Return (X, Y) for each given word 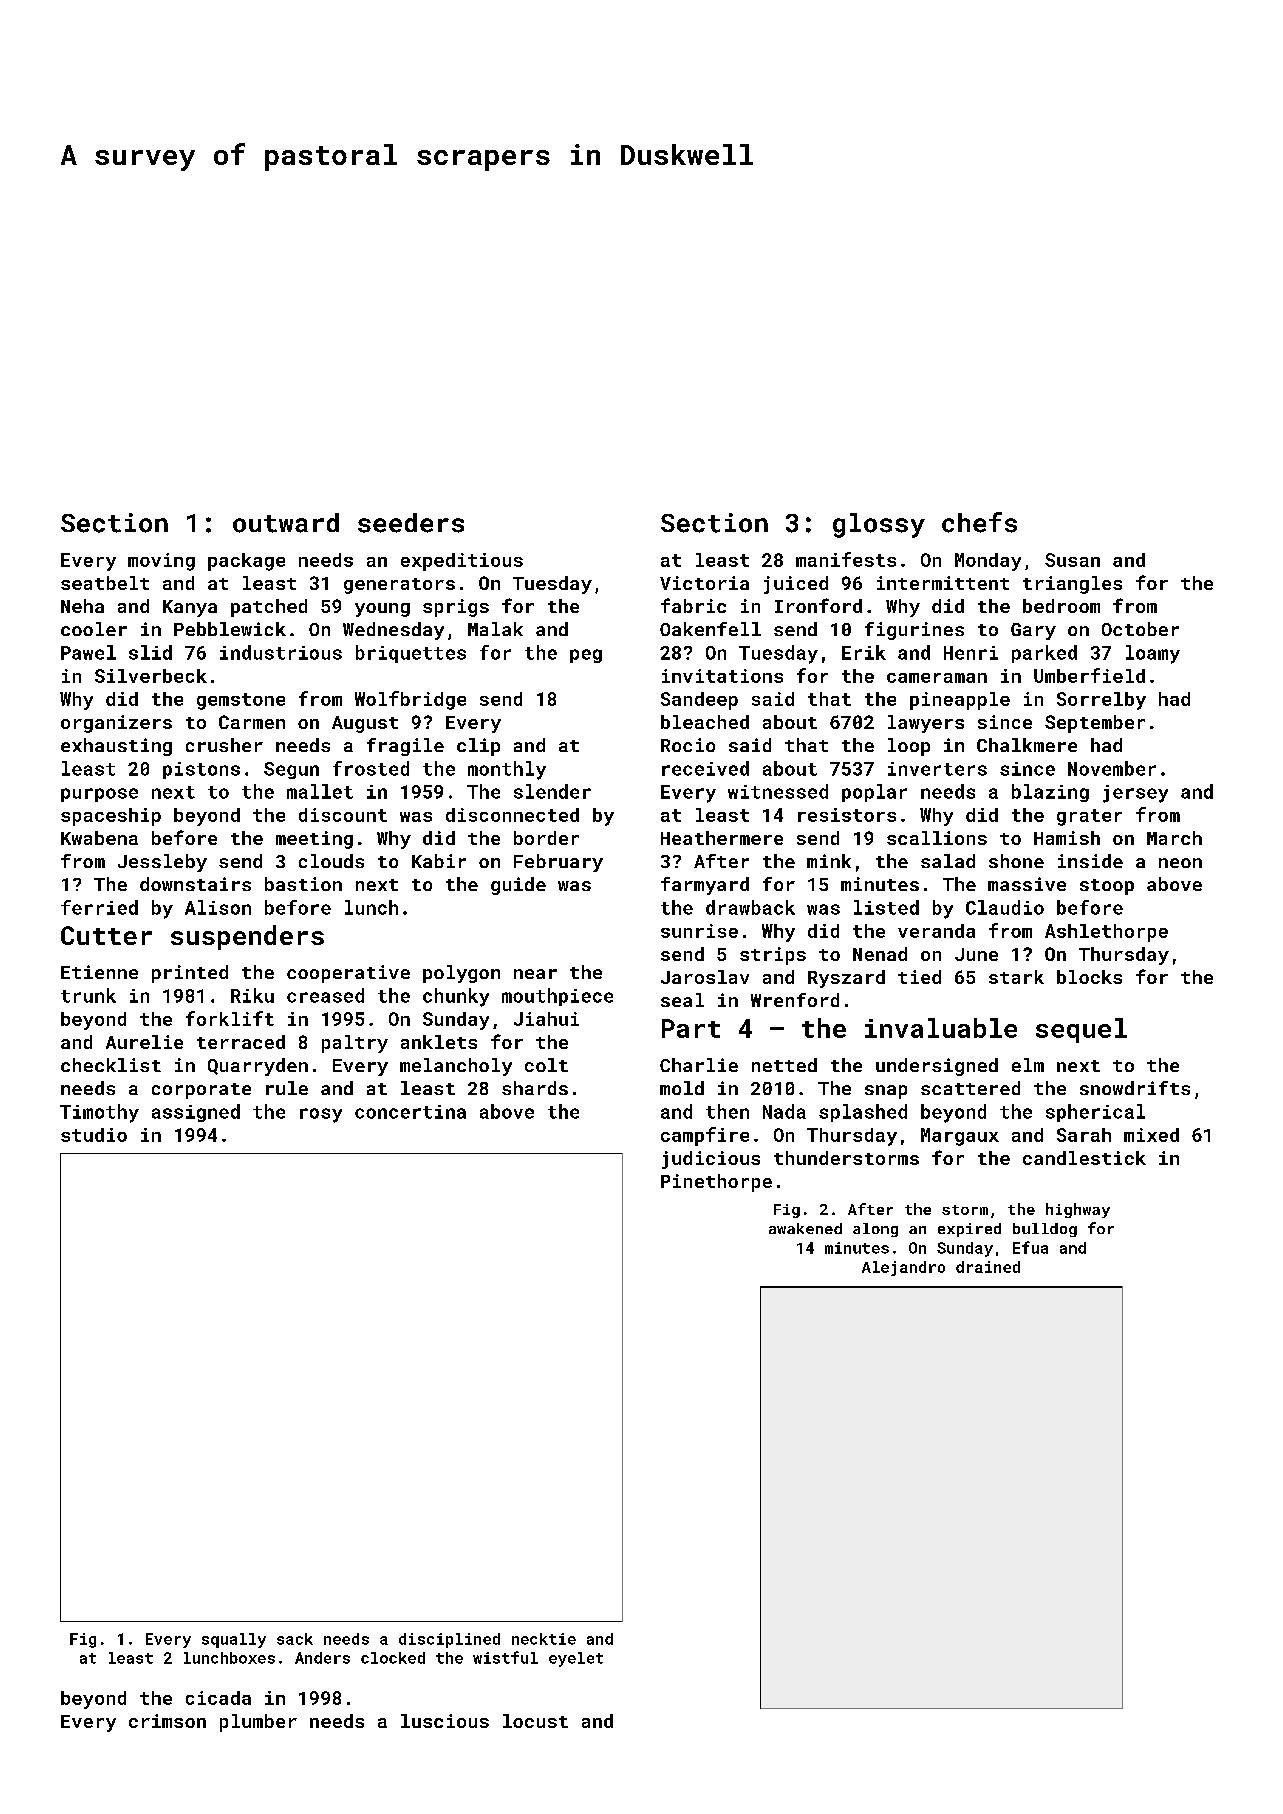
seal (682, 1000)
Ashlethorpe (1106, 933)
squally (234, 1640)
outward (286, 523)
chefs (979, 522)
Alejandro (903, 1268)
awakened (805, 1228)
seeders (411, 523)
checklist (111, 1065)
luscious (445, 1721)
